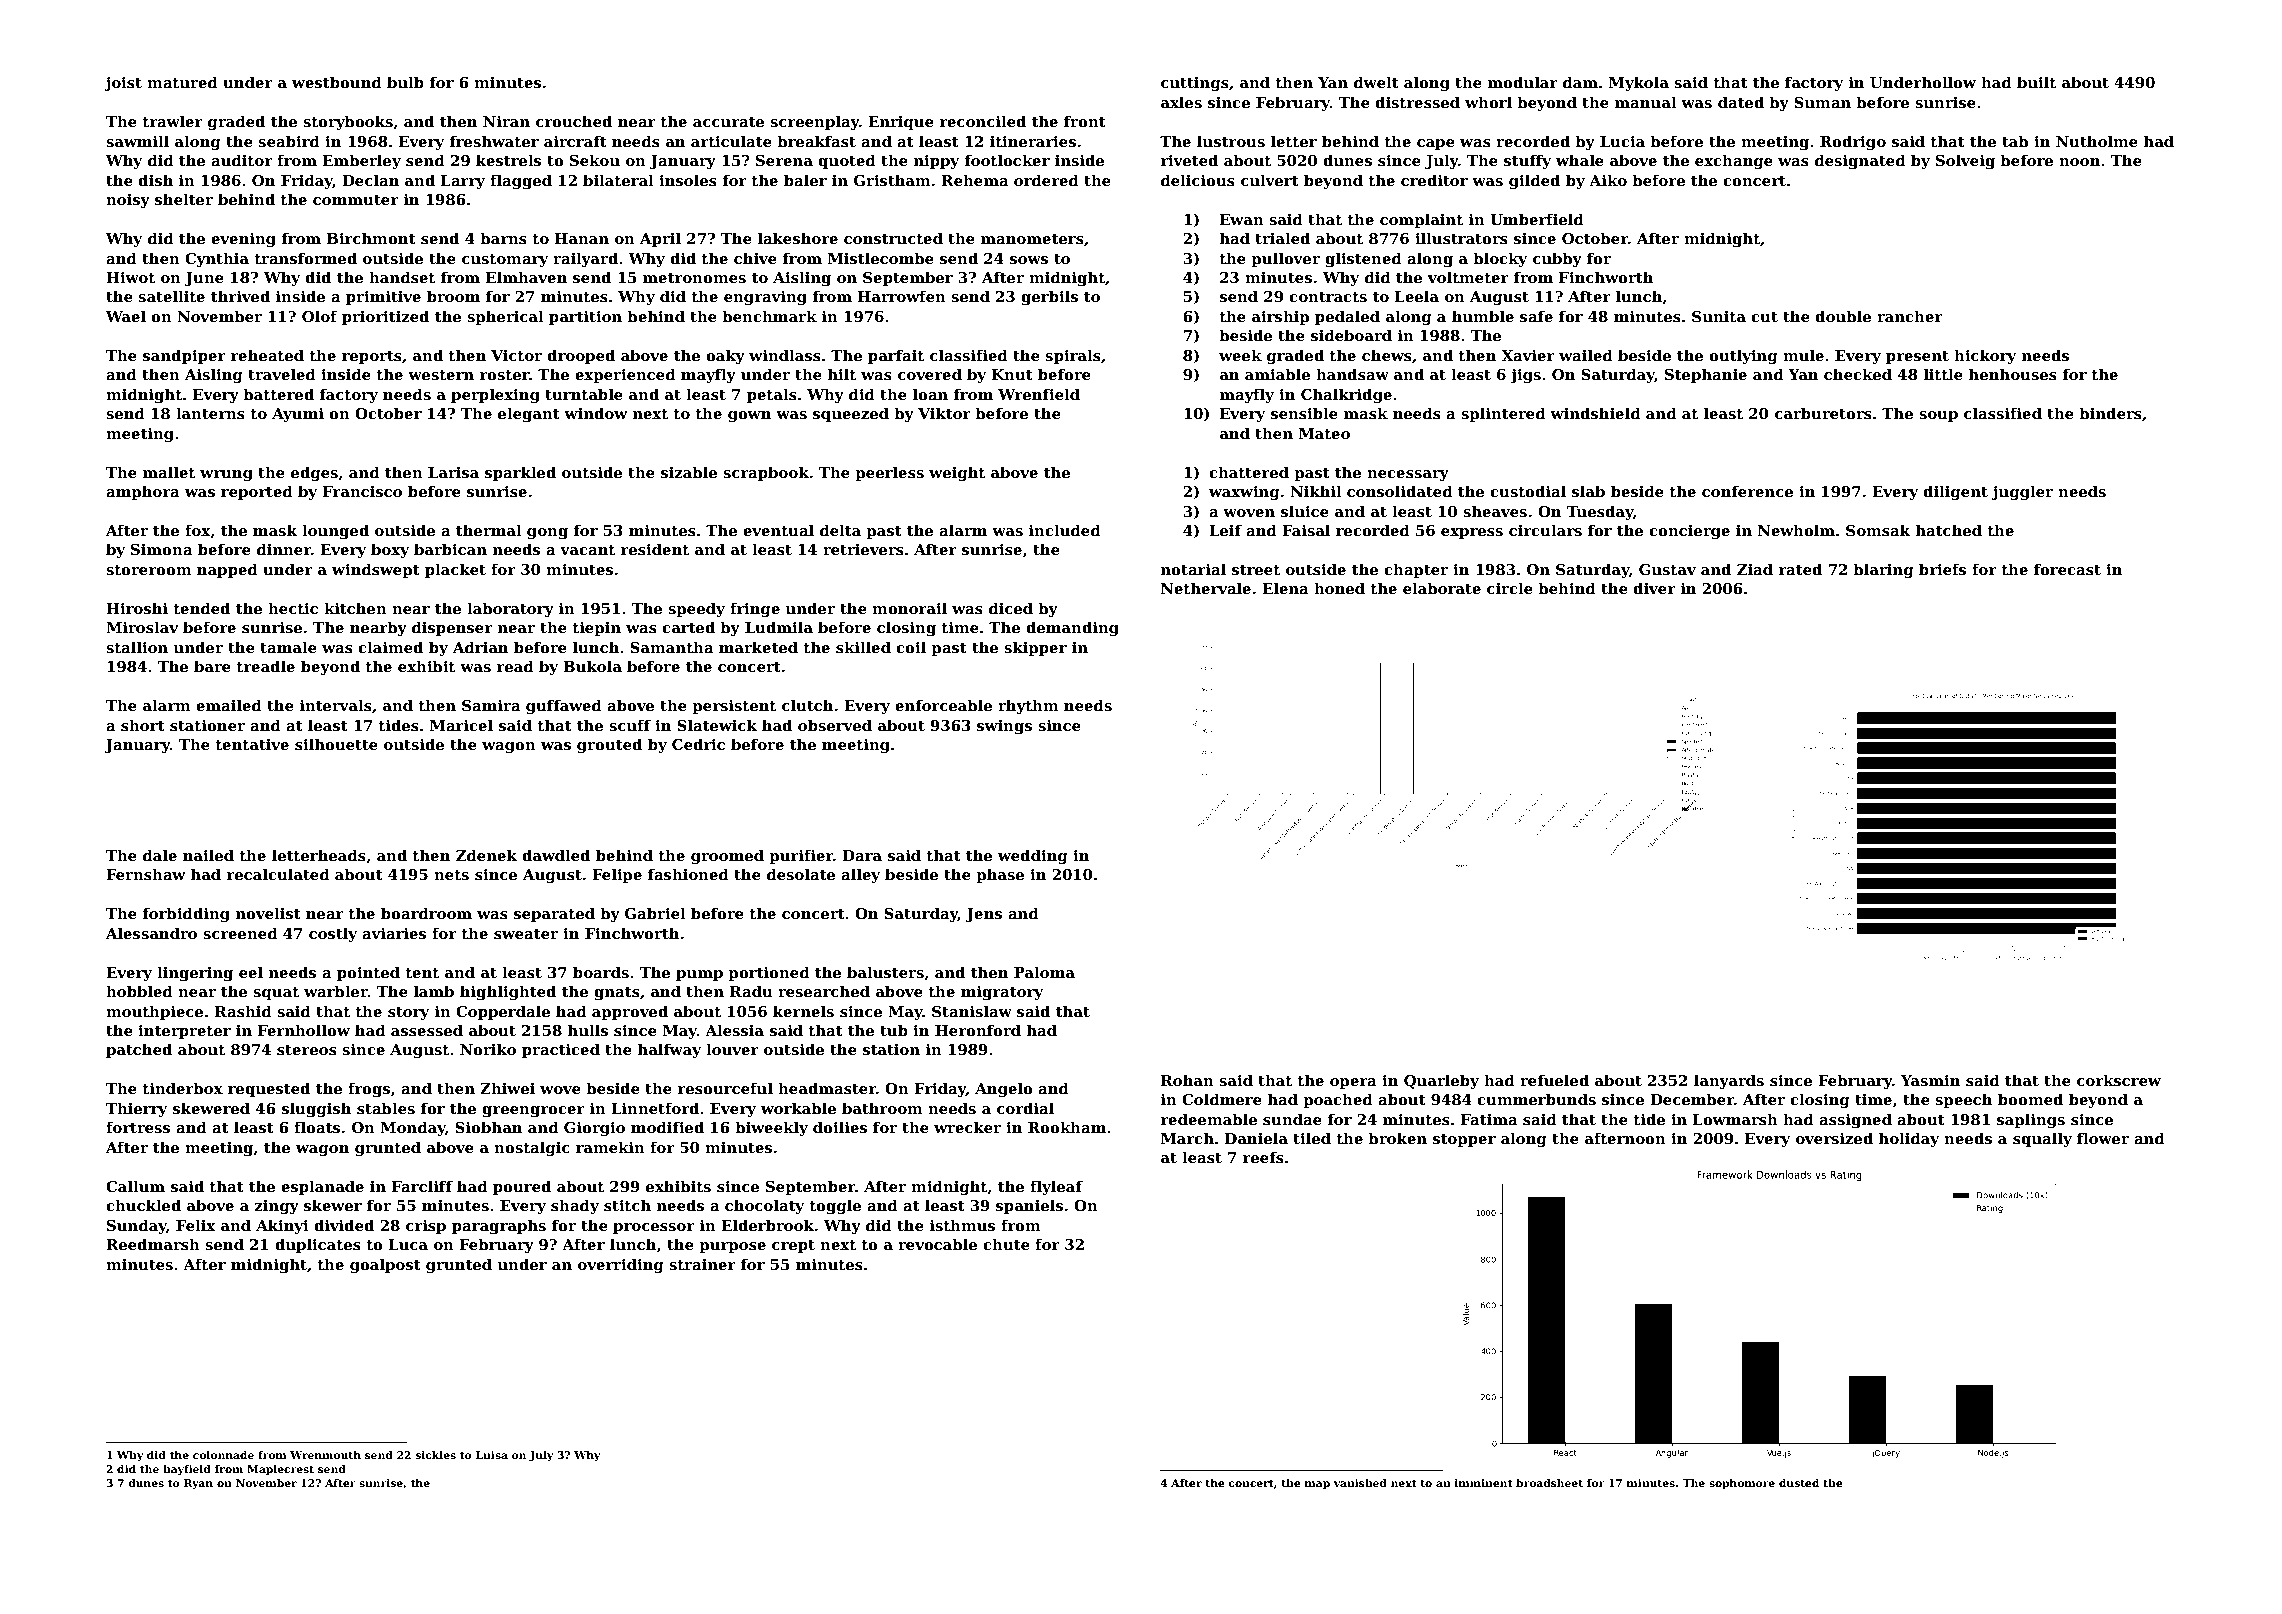 The image size is (2282, 1614). I want to click on bathroom, so click(882, 1108).
